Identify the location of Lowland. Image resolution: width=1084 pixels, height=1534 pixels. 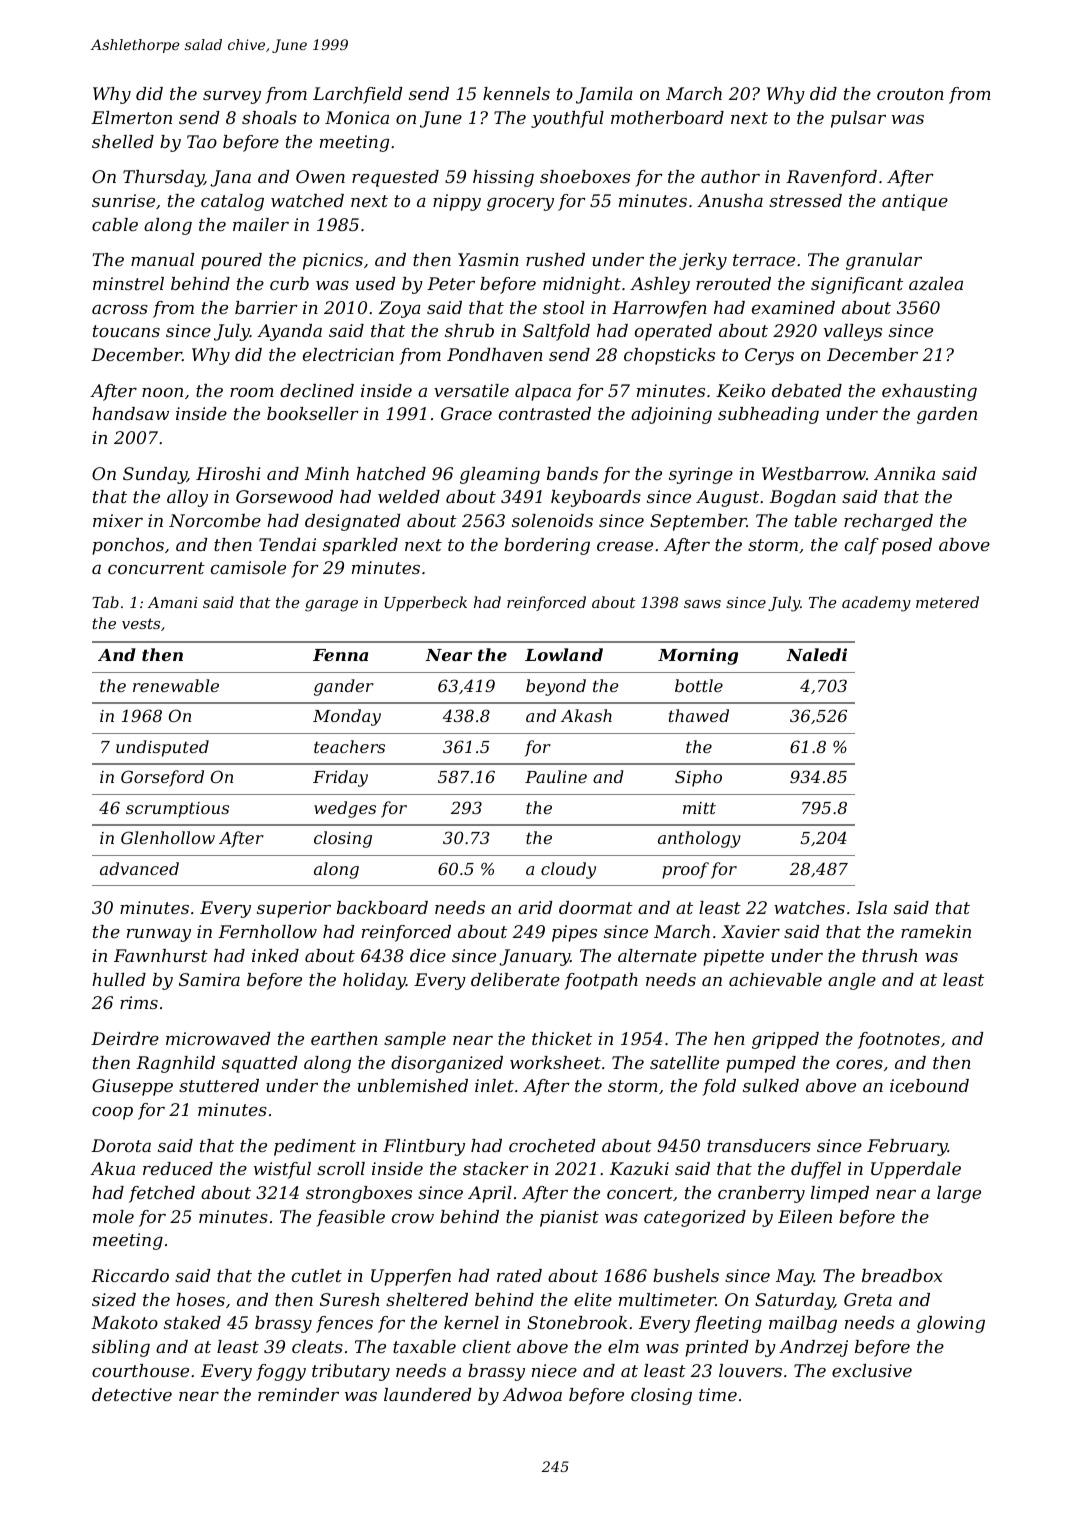
(564, 654).
